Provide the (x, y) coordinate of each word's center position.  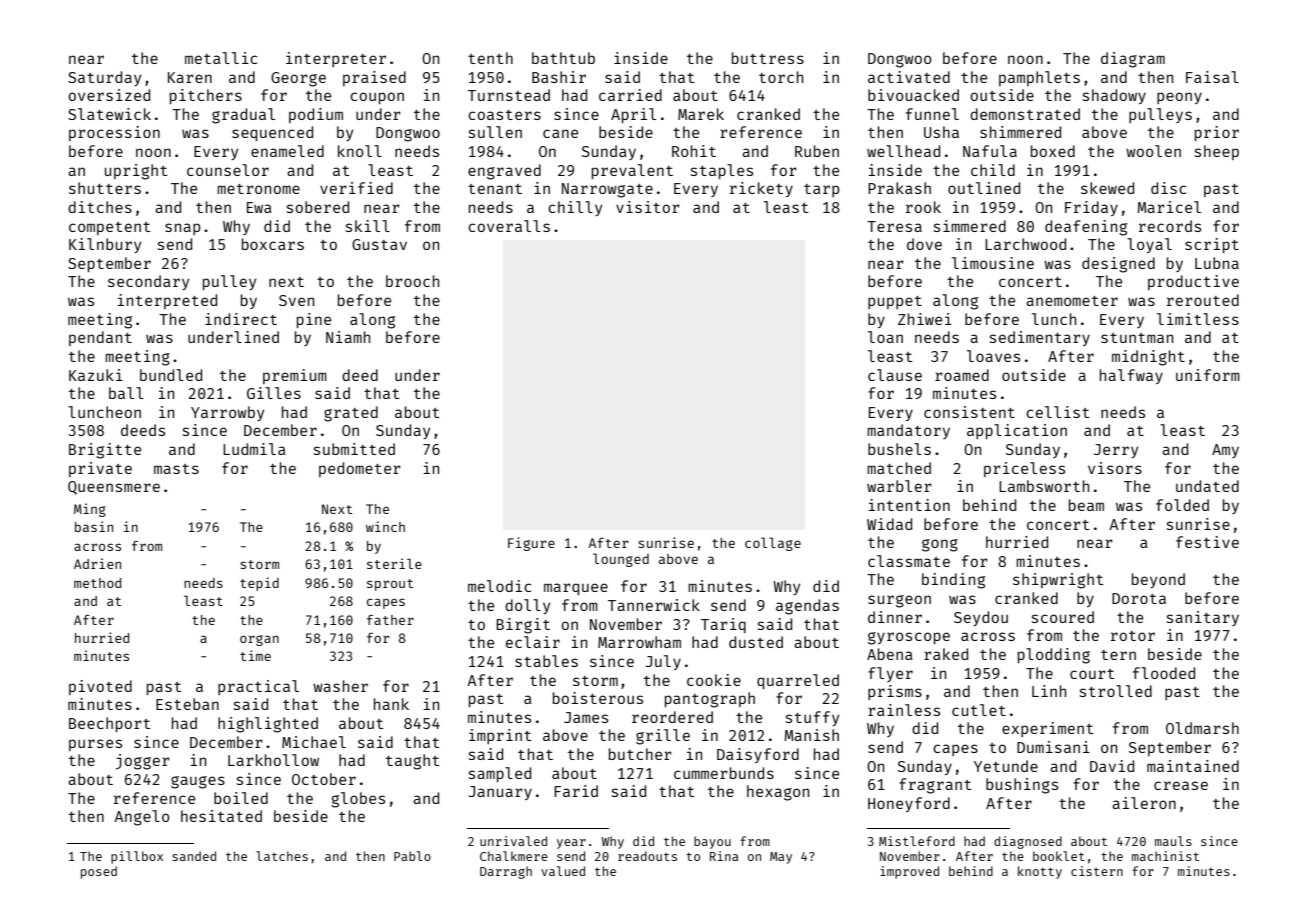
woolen (1153, 151)
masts (176, 469)
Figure (531, 544)
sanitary (1203, 618)
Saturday (104, 78)
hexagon (778, 793)
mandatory (908, 431)
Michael (314, 742)
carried (630, 95)
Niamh (348, 337)
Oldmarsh (1202, 728)
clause (895, 375)
